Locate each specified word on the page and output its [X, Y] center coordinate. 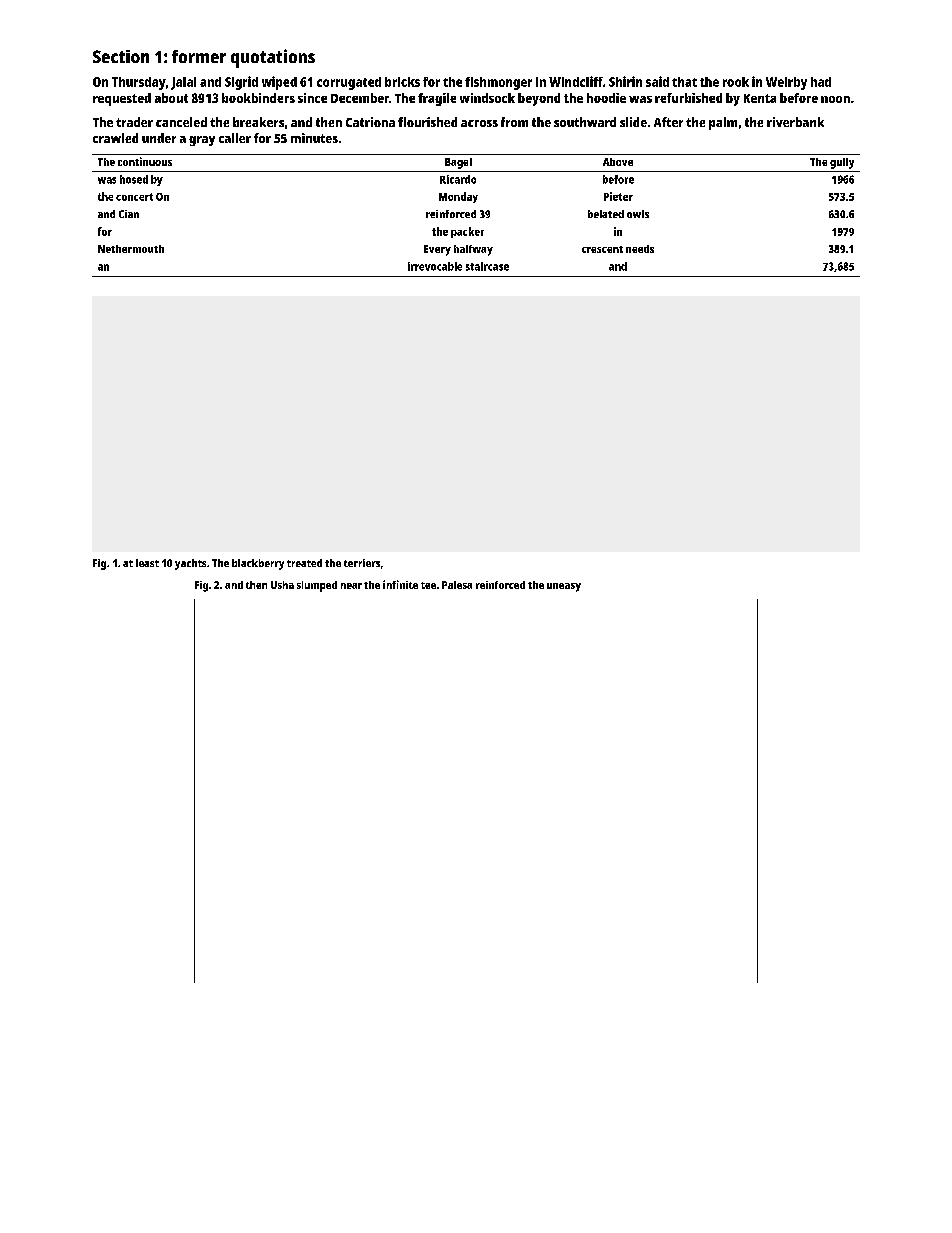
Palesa [457, 585]
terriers [362, 563]
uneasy [564, 587]
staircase [487, 266]
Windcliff [576, 81]
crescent [602, 249]
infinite [400, 584]
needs [640, 249]
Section [121, 56]
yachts [190, 564]
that [684, 82]
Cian [129, 214]
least [147, 563]
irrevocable [435, 266]
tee [428, 585]
